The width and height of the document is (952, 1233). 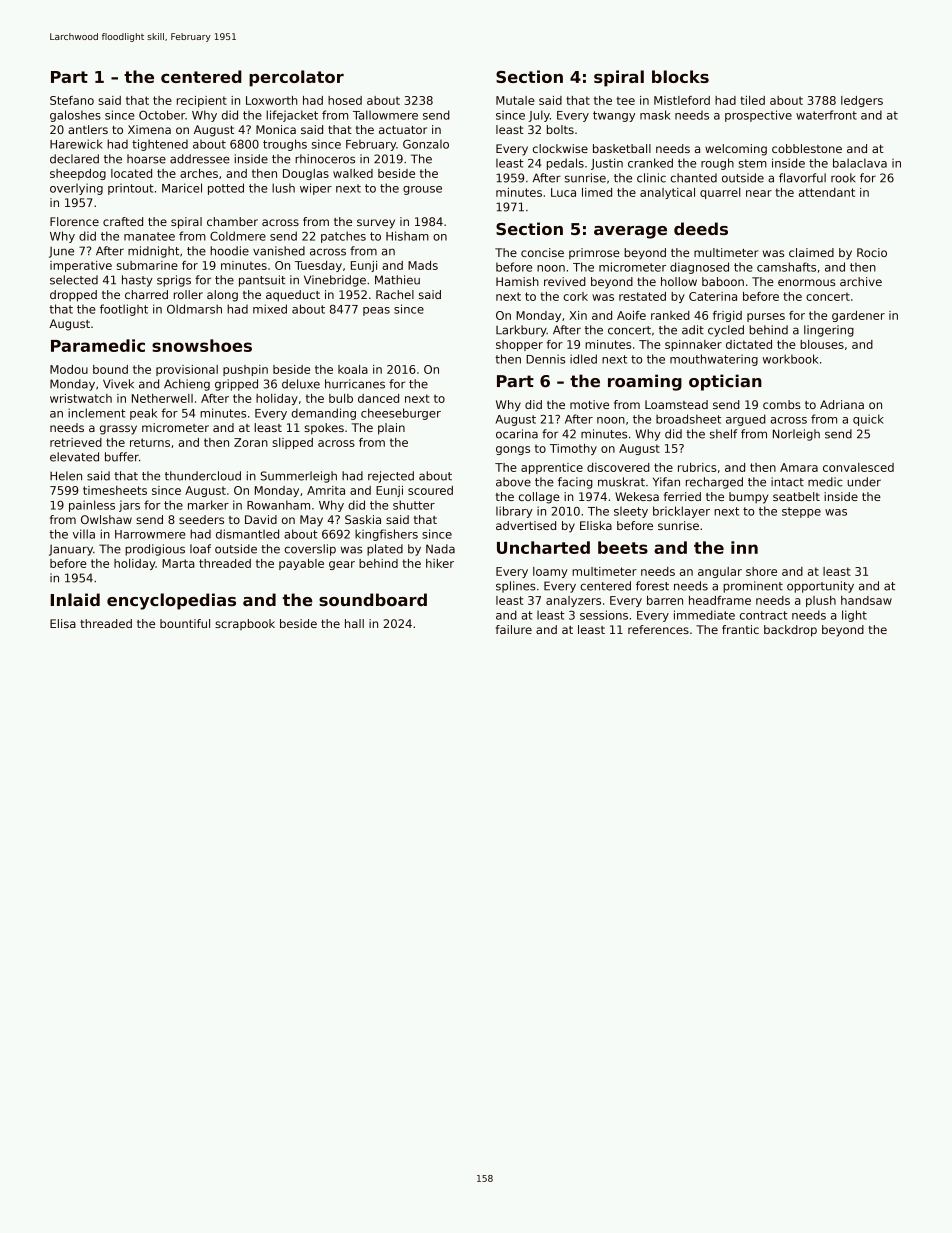 What do you see at coordinates (680, 76) in the document?
I see `blocks` at bounding box center [680, 76].
